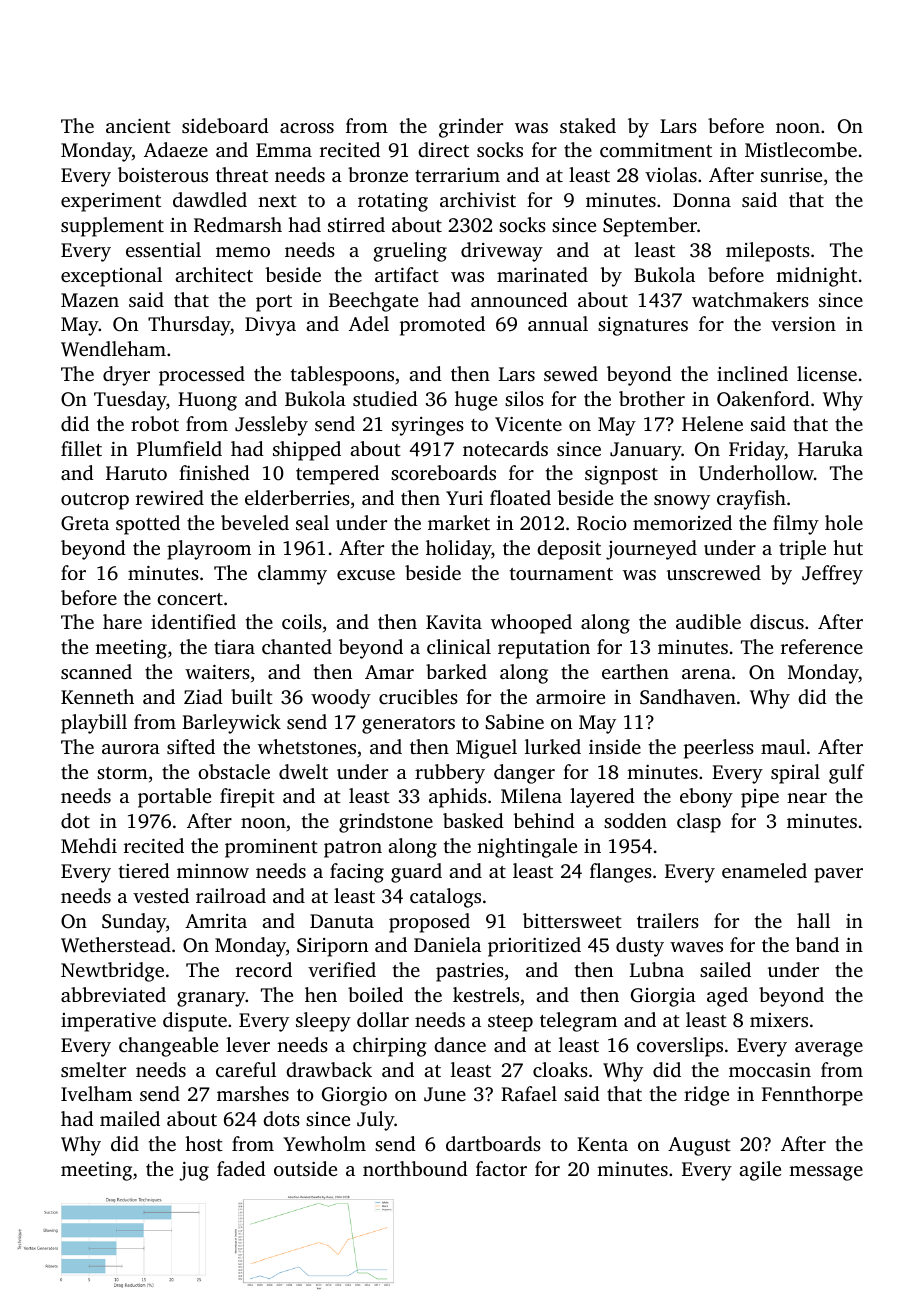 This document has height=1308, width=924. Describe the element at coordinates (801, 149) in the document. I see `Mistlecombe` at that location.
